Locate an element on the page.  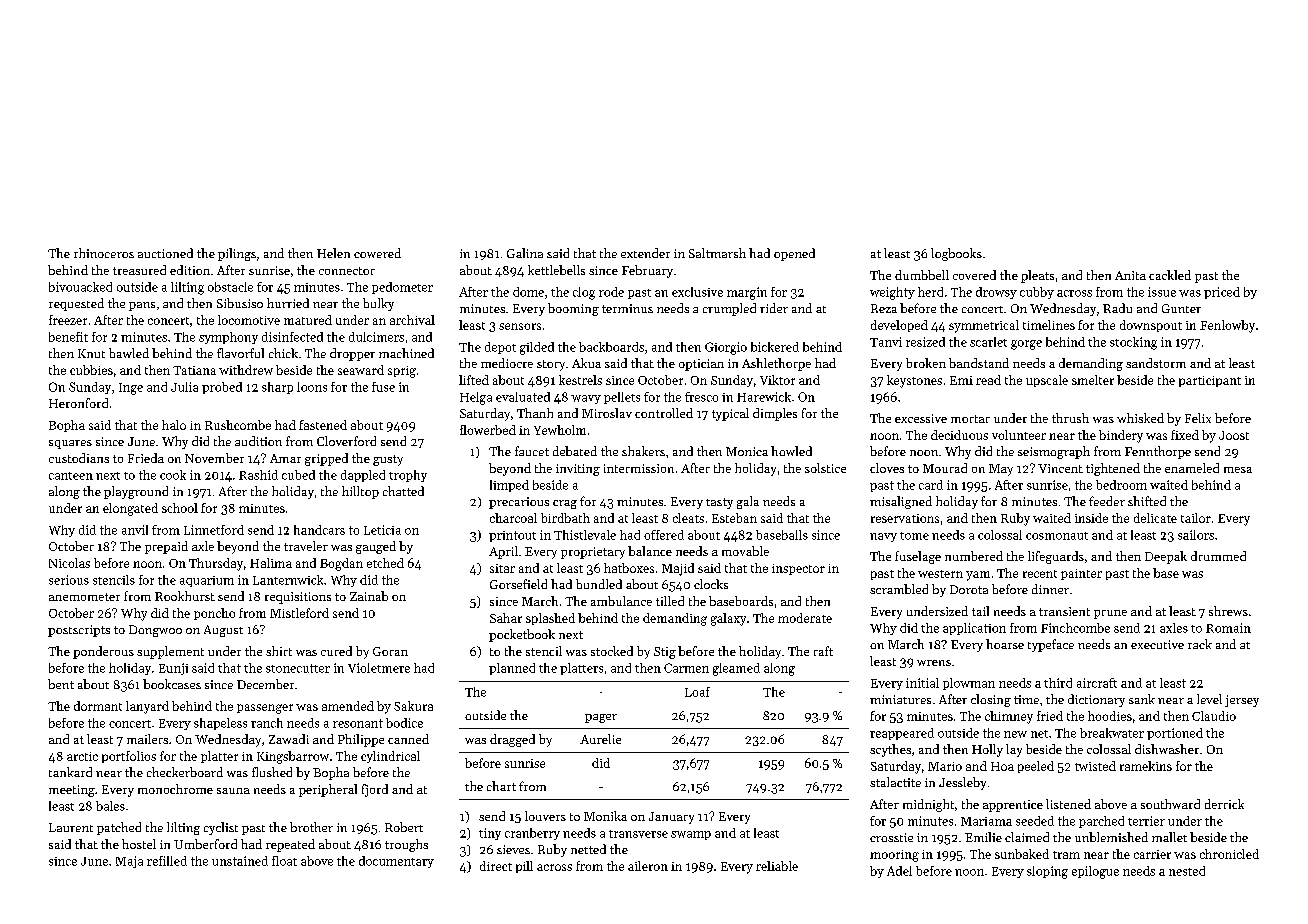
cowered is located at coordinates (377, 253).
